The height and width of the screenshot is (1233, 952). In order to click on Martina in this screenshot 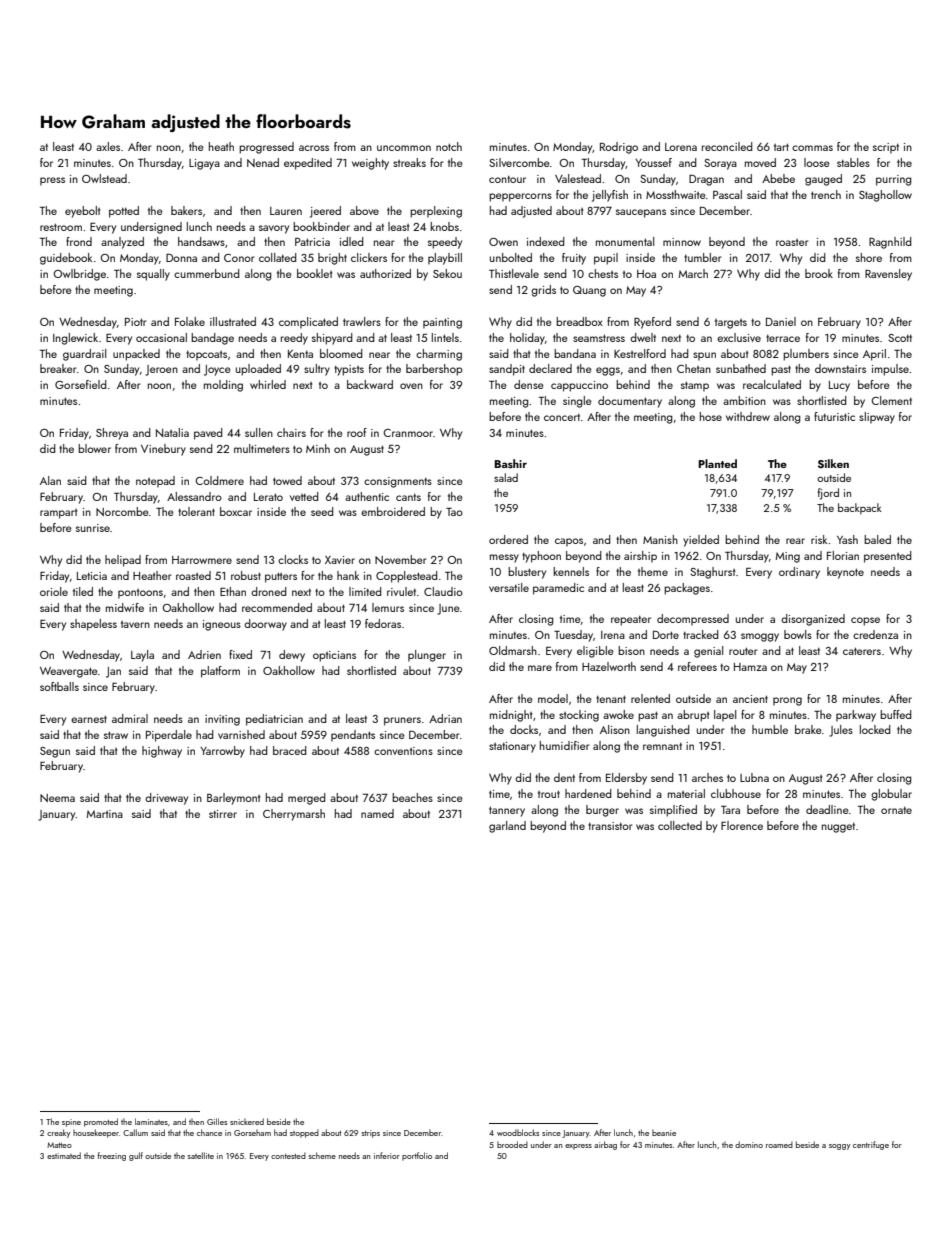, I will do `click(105, 814)`.
